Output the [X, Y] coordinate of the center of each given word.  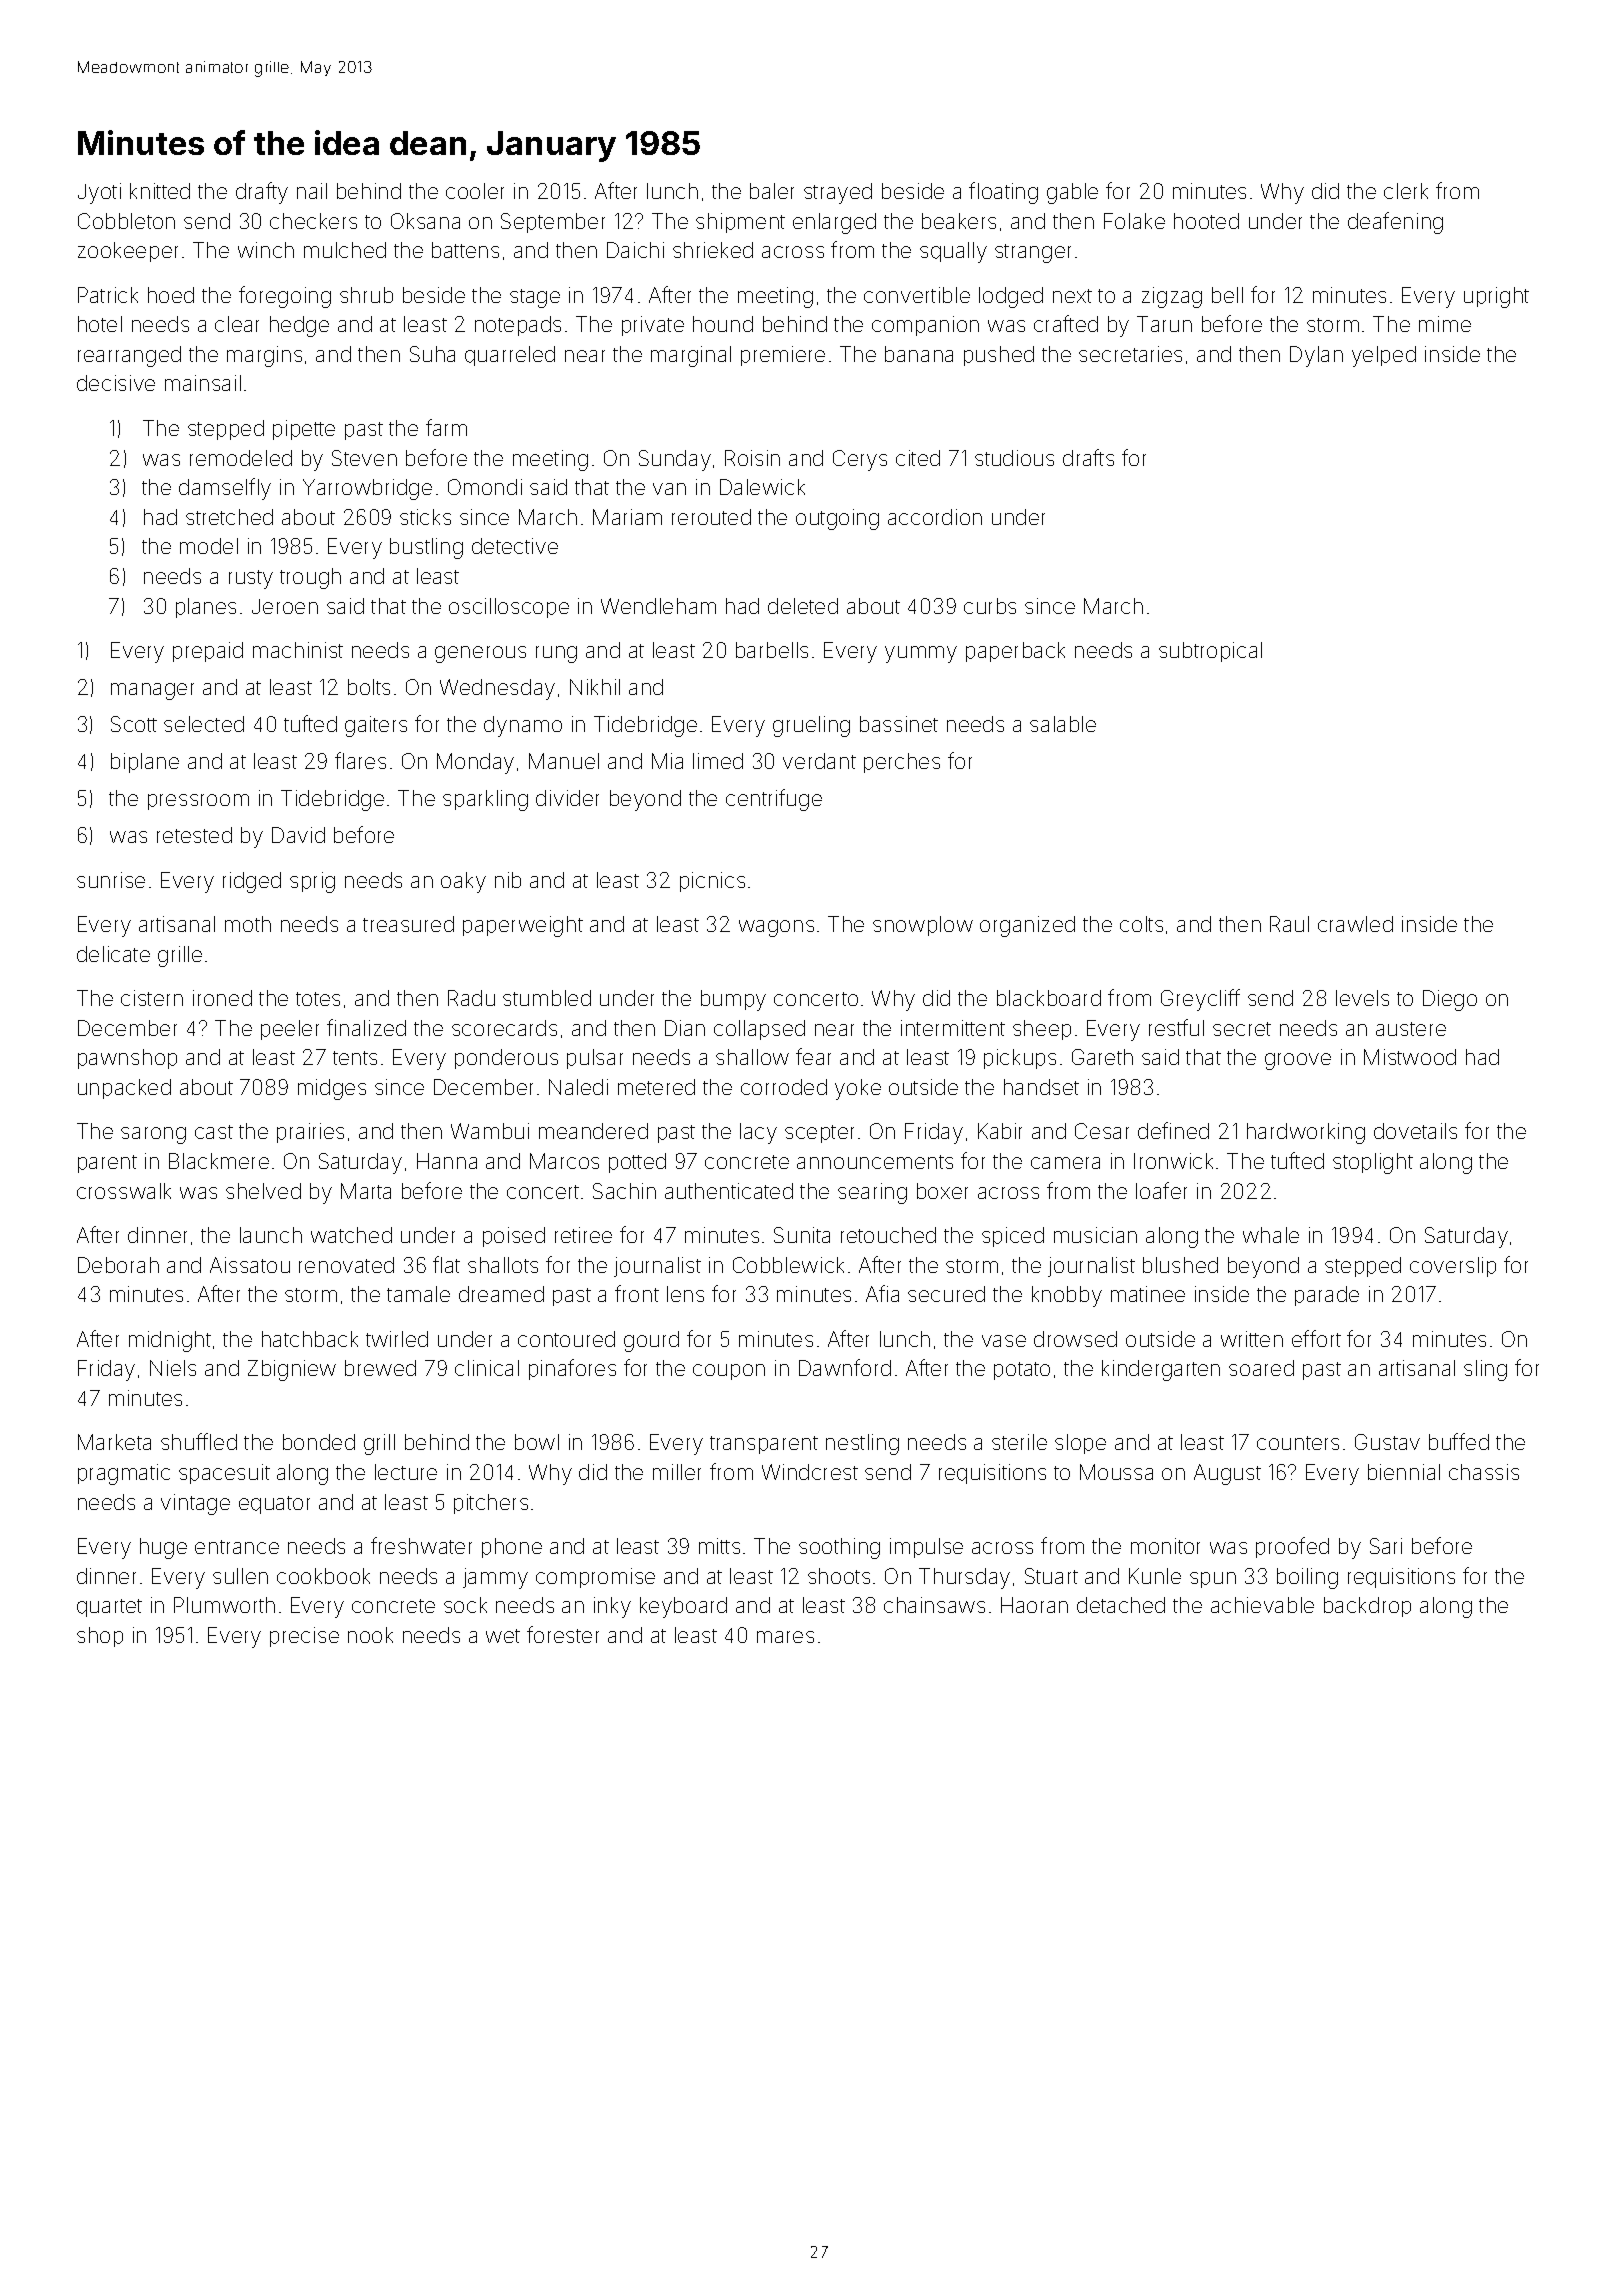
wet [503, 1636]
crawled [1355, 924]
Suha [432, 354]
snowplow [923, 926]
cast [214, 1132]
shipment [740, 223]
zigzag [1172, 297]
